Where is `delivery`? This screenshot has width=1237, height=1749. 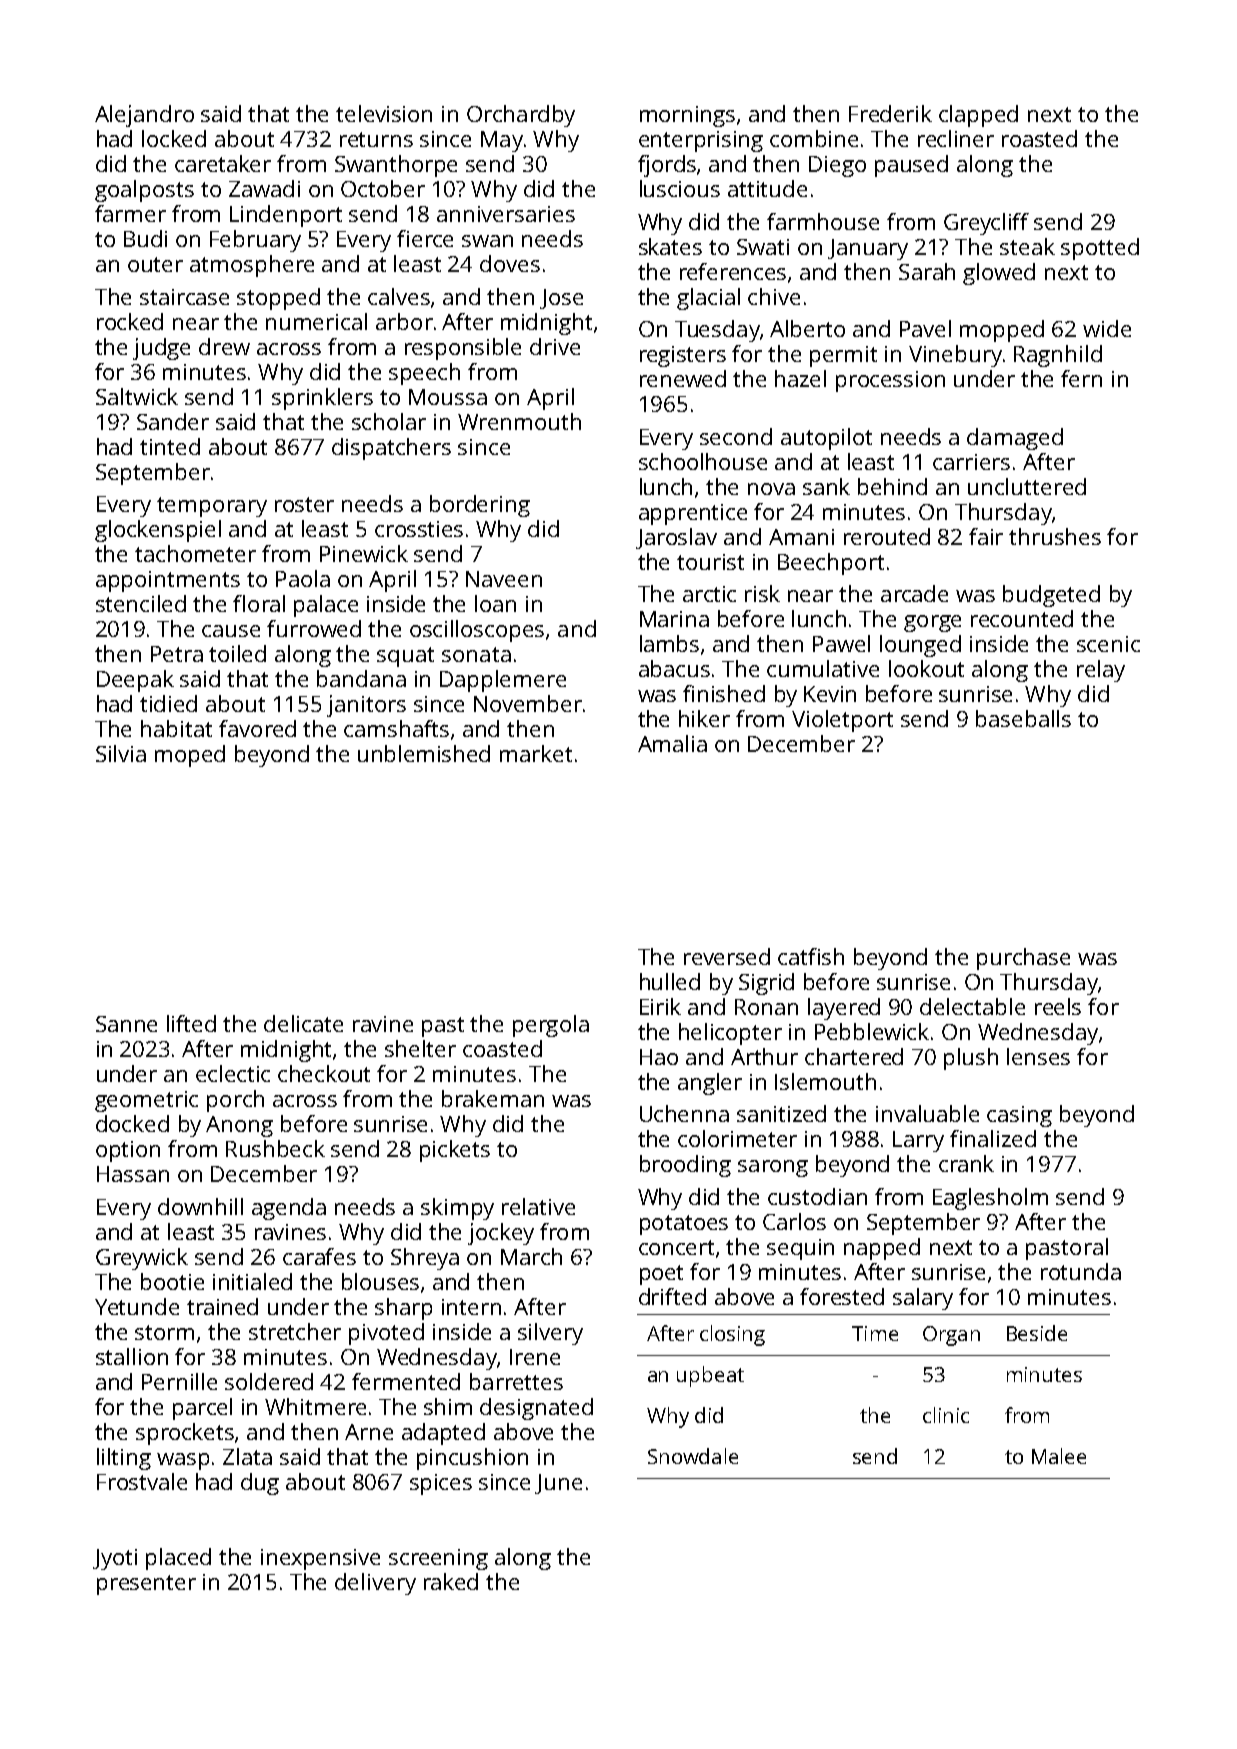 delivery is located at coordinates (375, 1584).
